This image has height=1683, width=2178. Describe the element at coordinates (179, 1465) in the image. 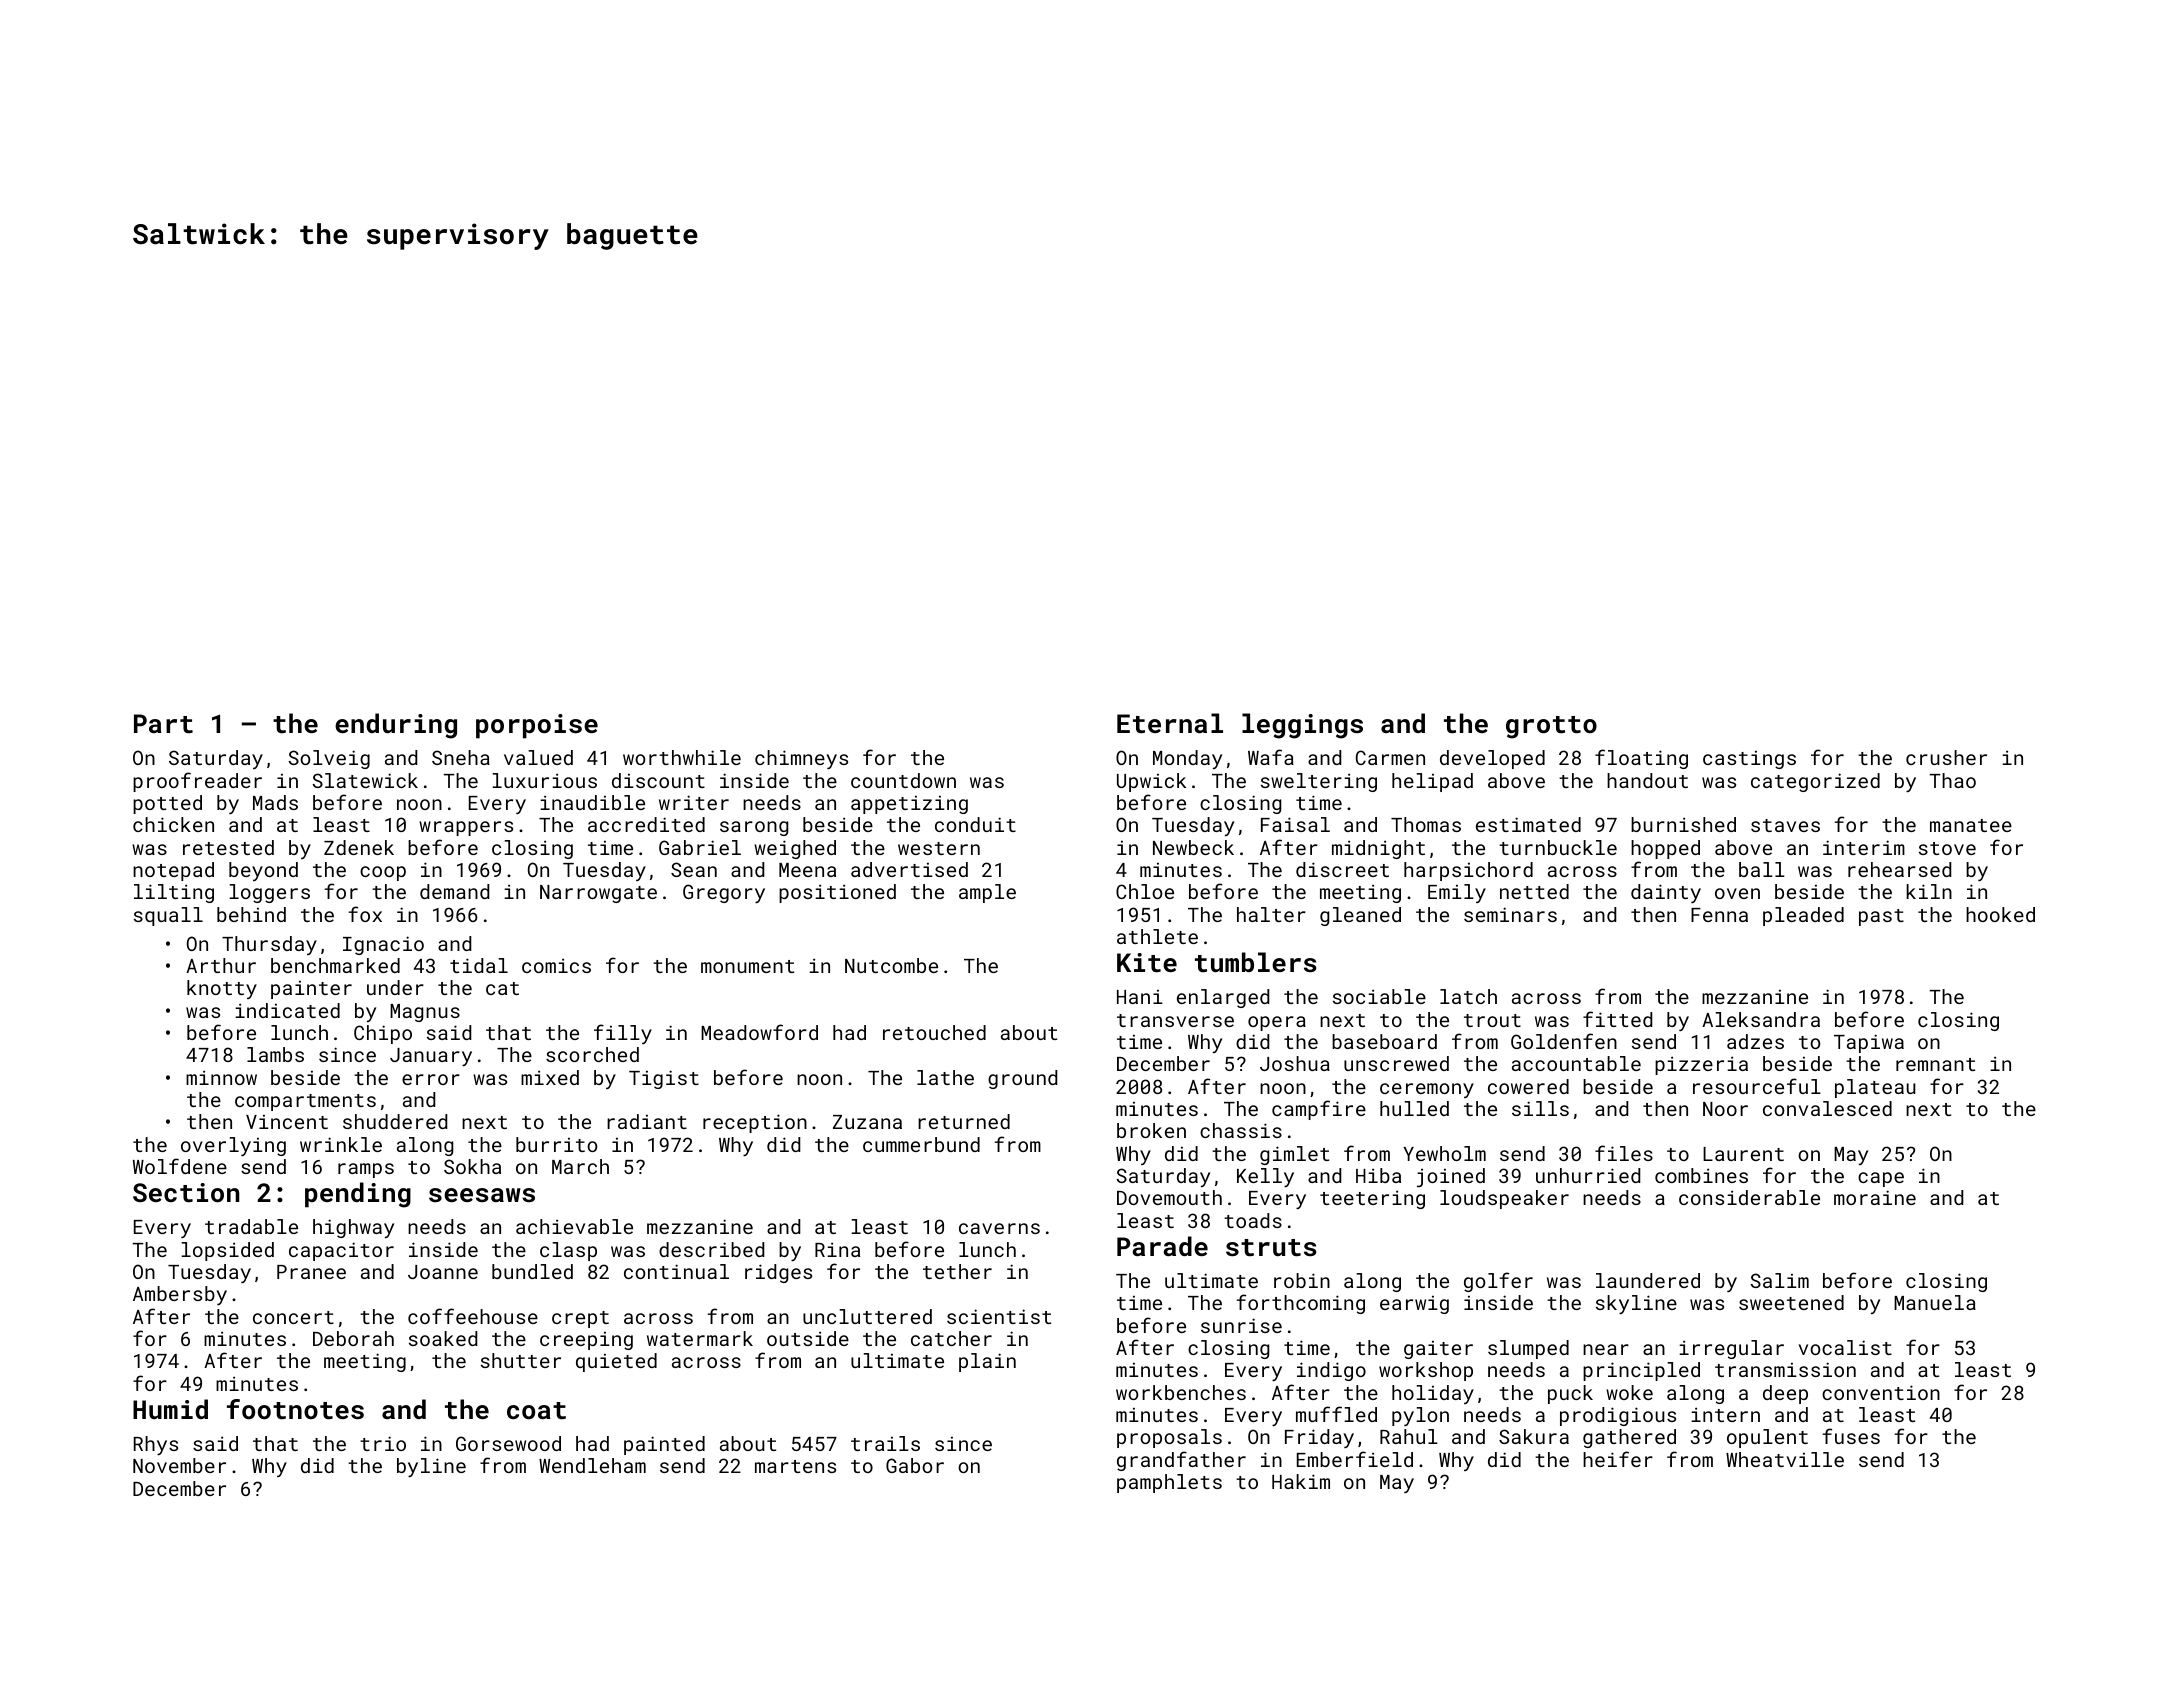

I see `November` at that location.
